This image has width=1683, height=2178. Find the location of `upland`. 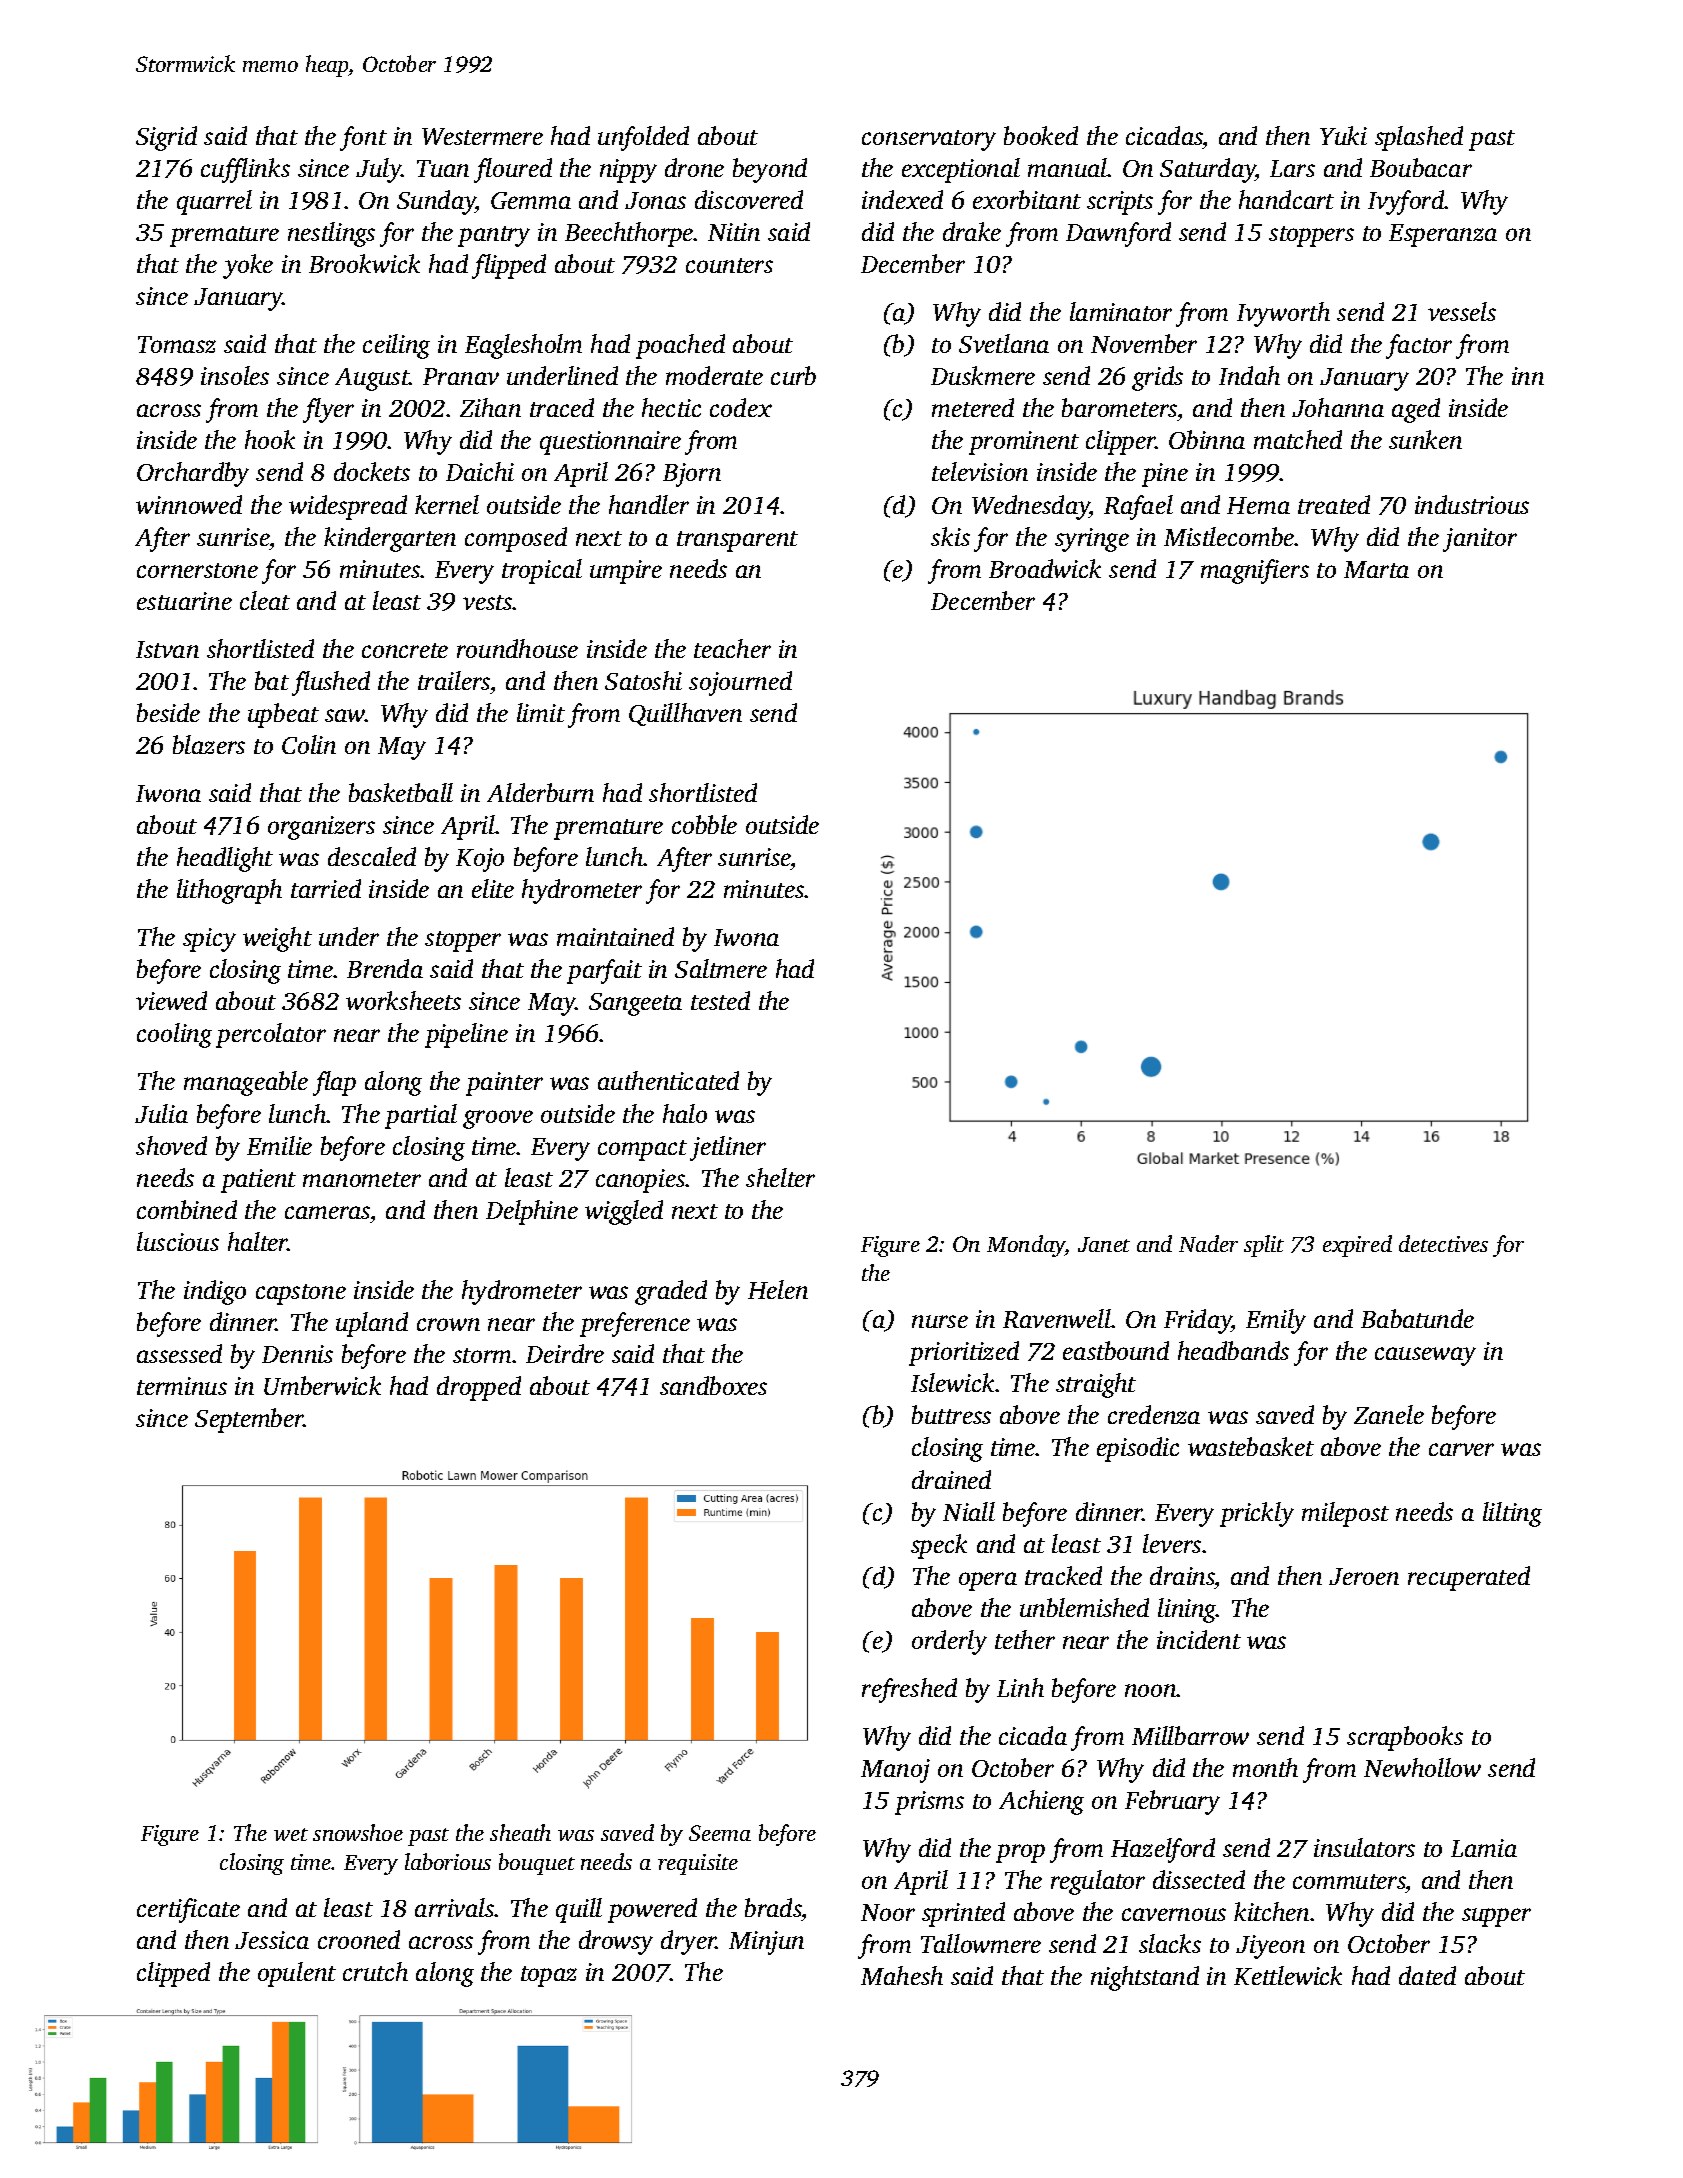

upland is located at coordinates (372, 1324).
